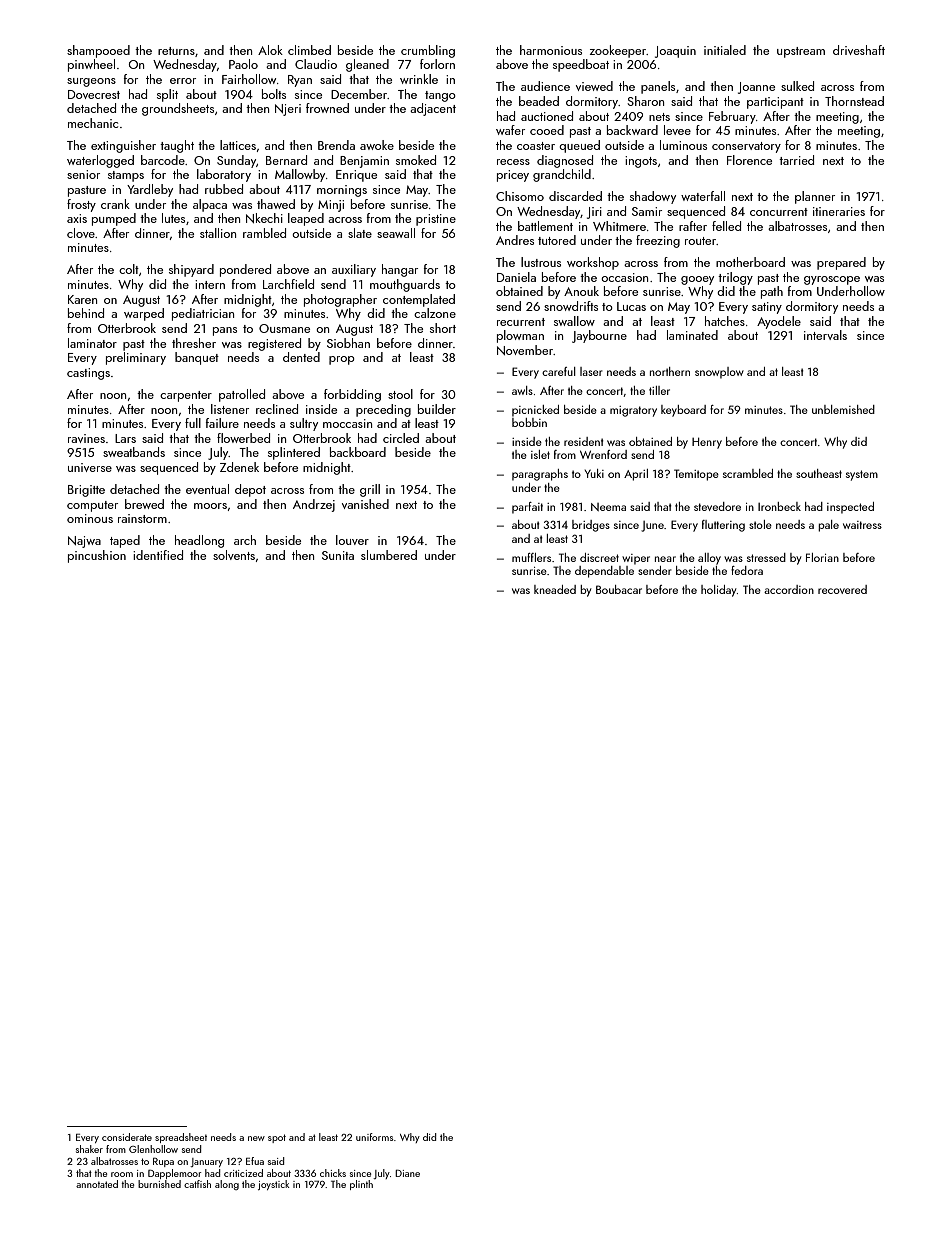 This screenshot has width=952, height=1233. Describe the element at coordinates (619, 589) in the screenshot. I see `Boubacar` at that location.
